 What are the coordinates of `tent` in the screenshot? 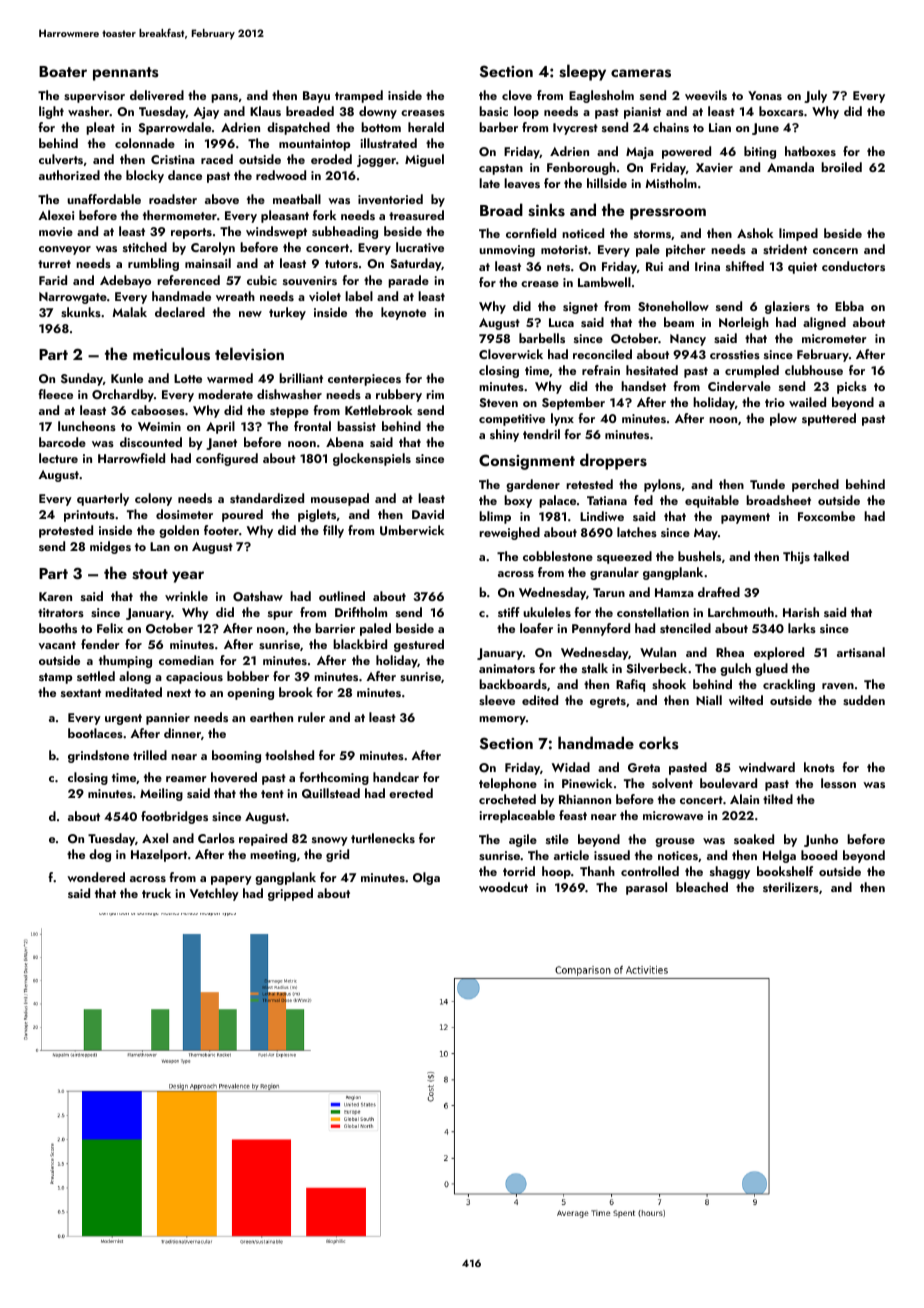 It's located at (272, 794).
